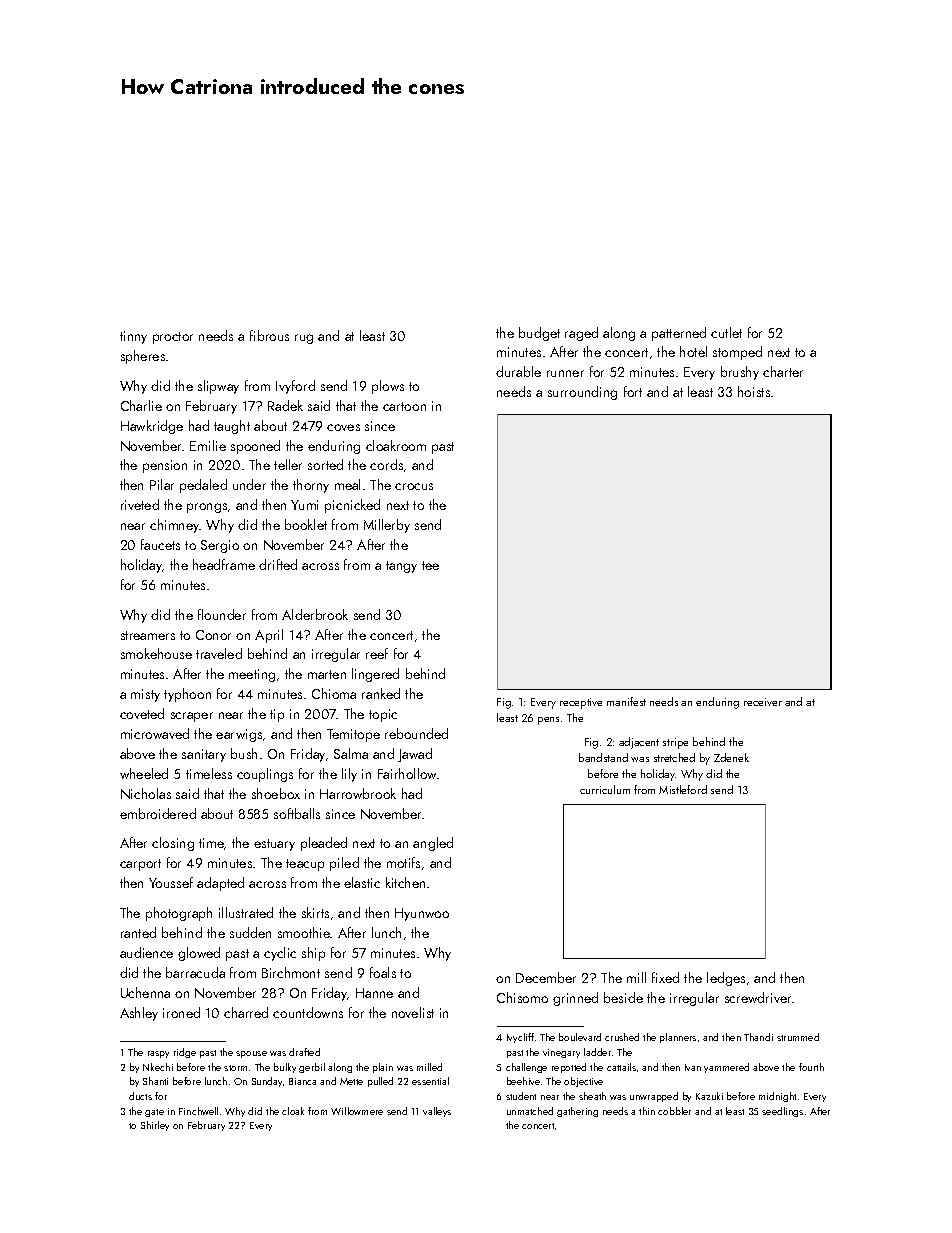 The image size is (952, 1233). What do you see at coordinates (754, 391) in the document?
I see `hoists` at bounding box center [754, 391].
